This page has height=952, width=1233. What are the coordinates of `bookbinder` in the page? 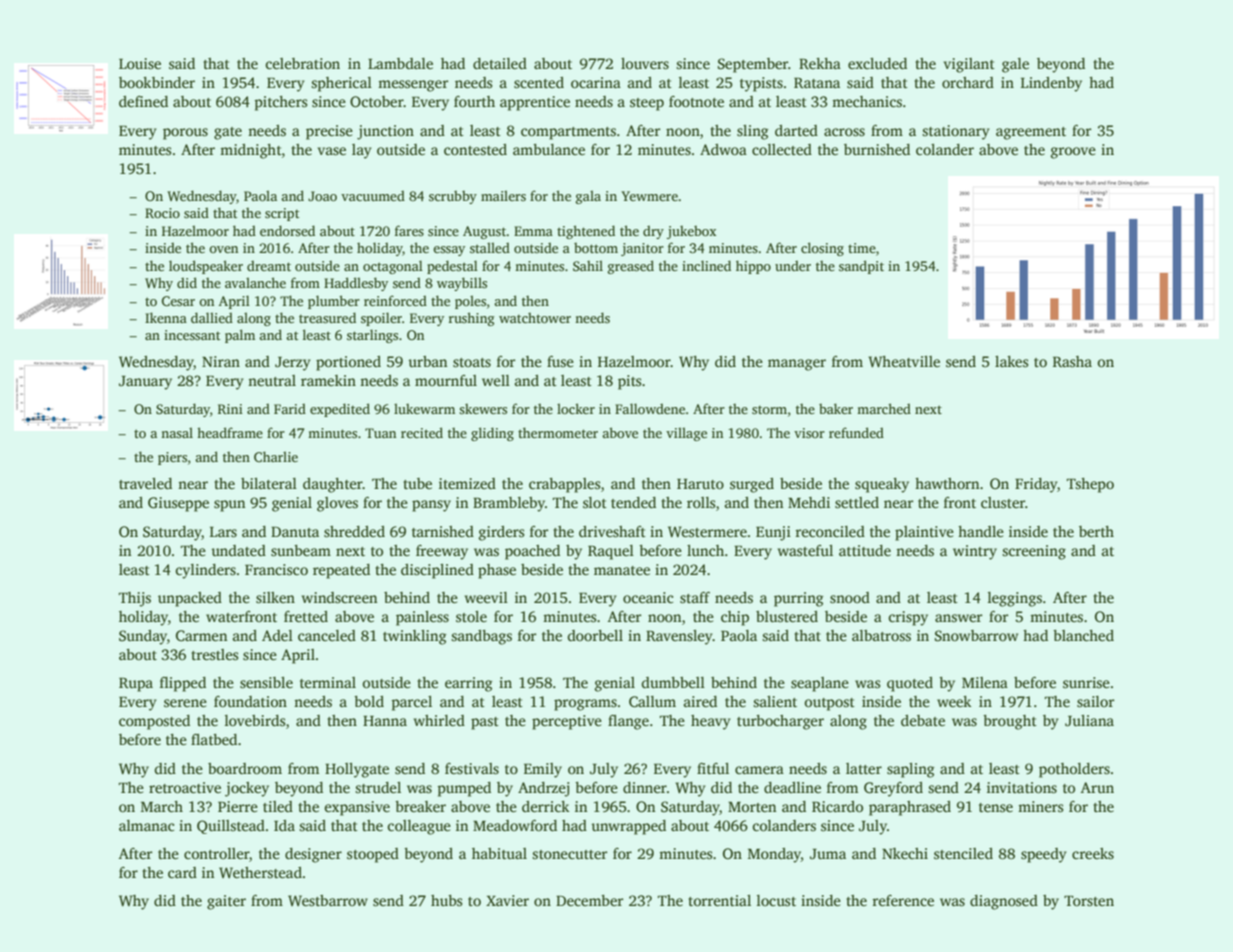 It's located at (157, 82).
